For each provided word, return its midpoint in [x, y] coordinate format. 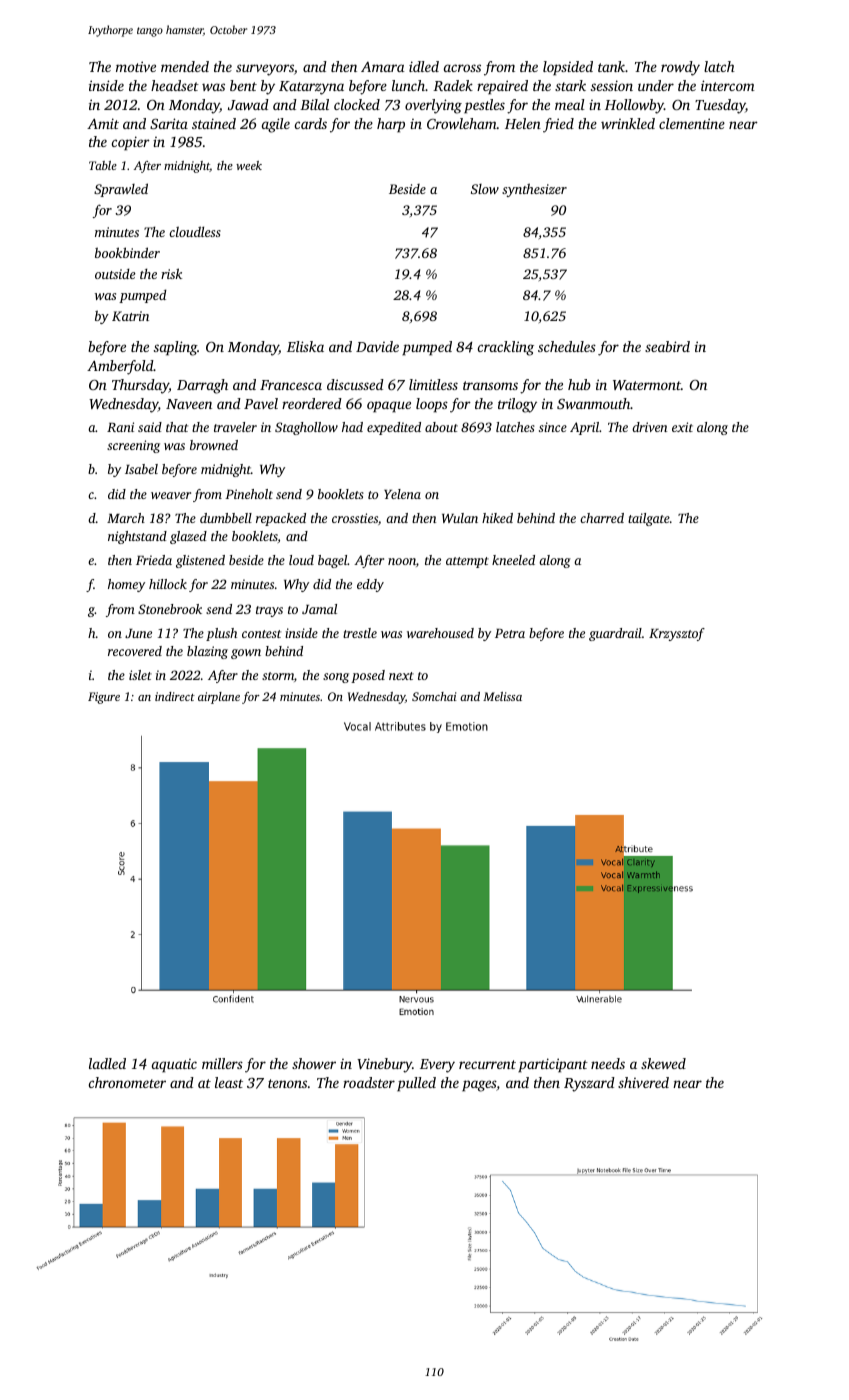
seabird [667, 346]
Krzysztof [677, 634]
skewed [663, 1063]
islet [140, 675]
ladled [107, 1063]
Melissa [502, 696]
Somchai [434, 696]
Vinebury [384, 1065]
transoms [490, 385]
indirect [175, 696]
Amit [103, 123]
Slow [485, 189]
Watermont [647, 385]
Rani [120, 427]
